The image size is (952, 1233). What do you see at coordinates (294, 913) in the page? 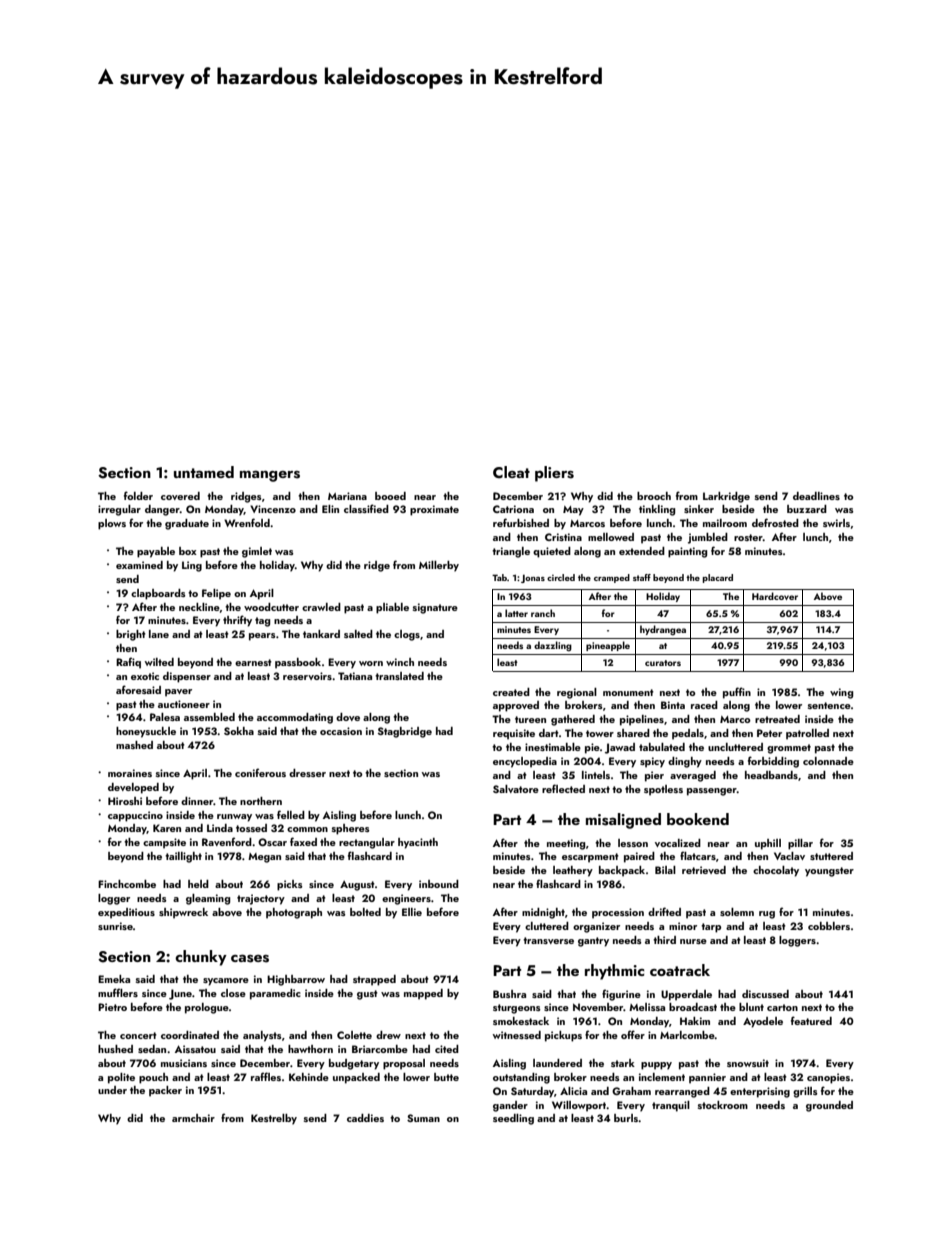
I see `photograph` at bounding box center [294, 913].
